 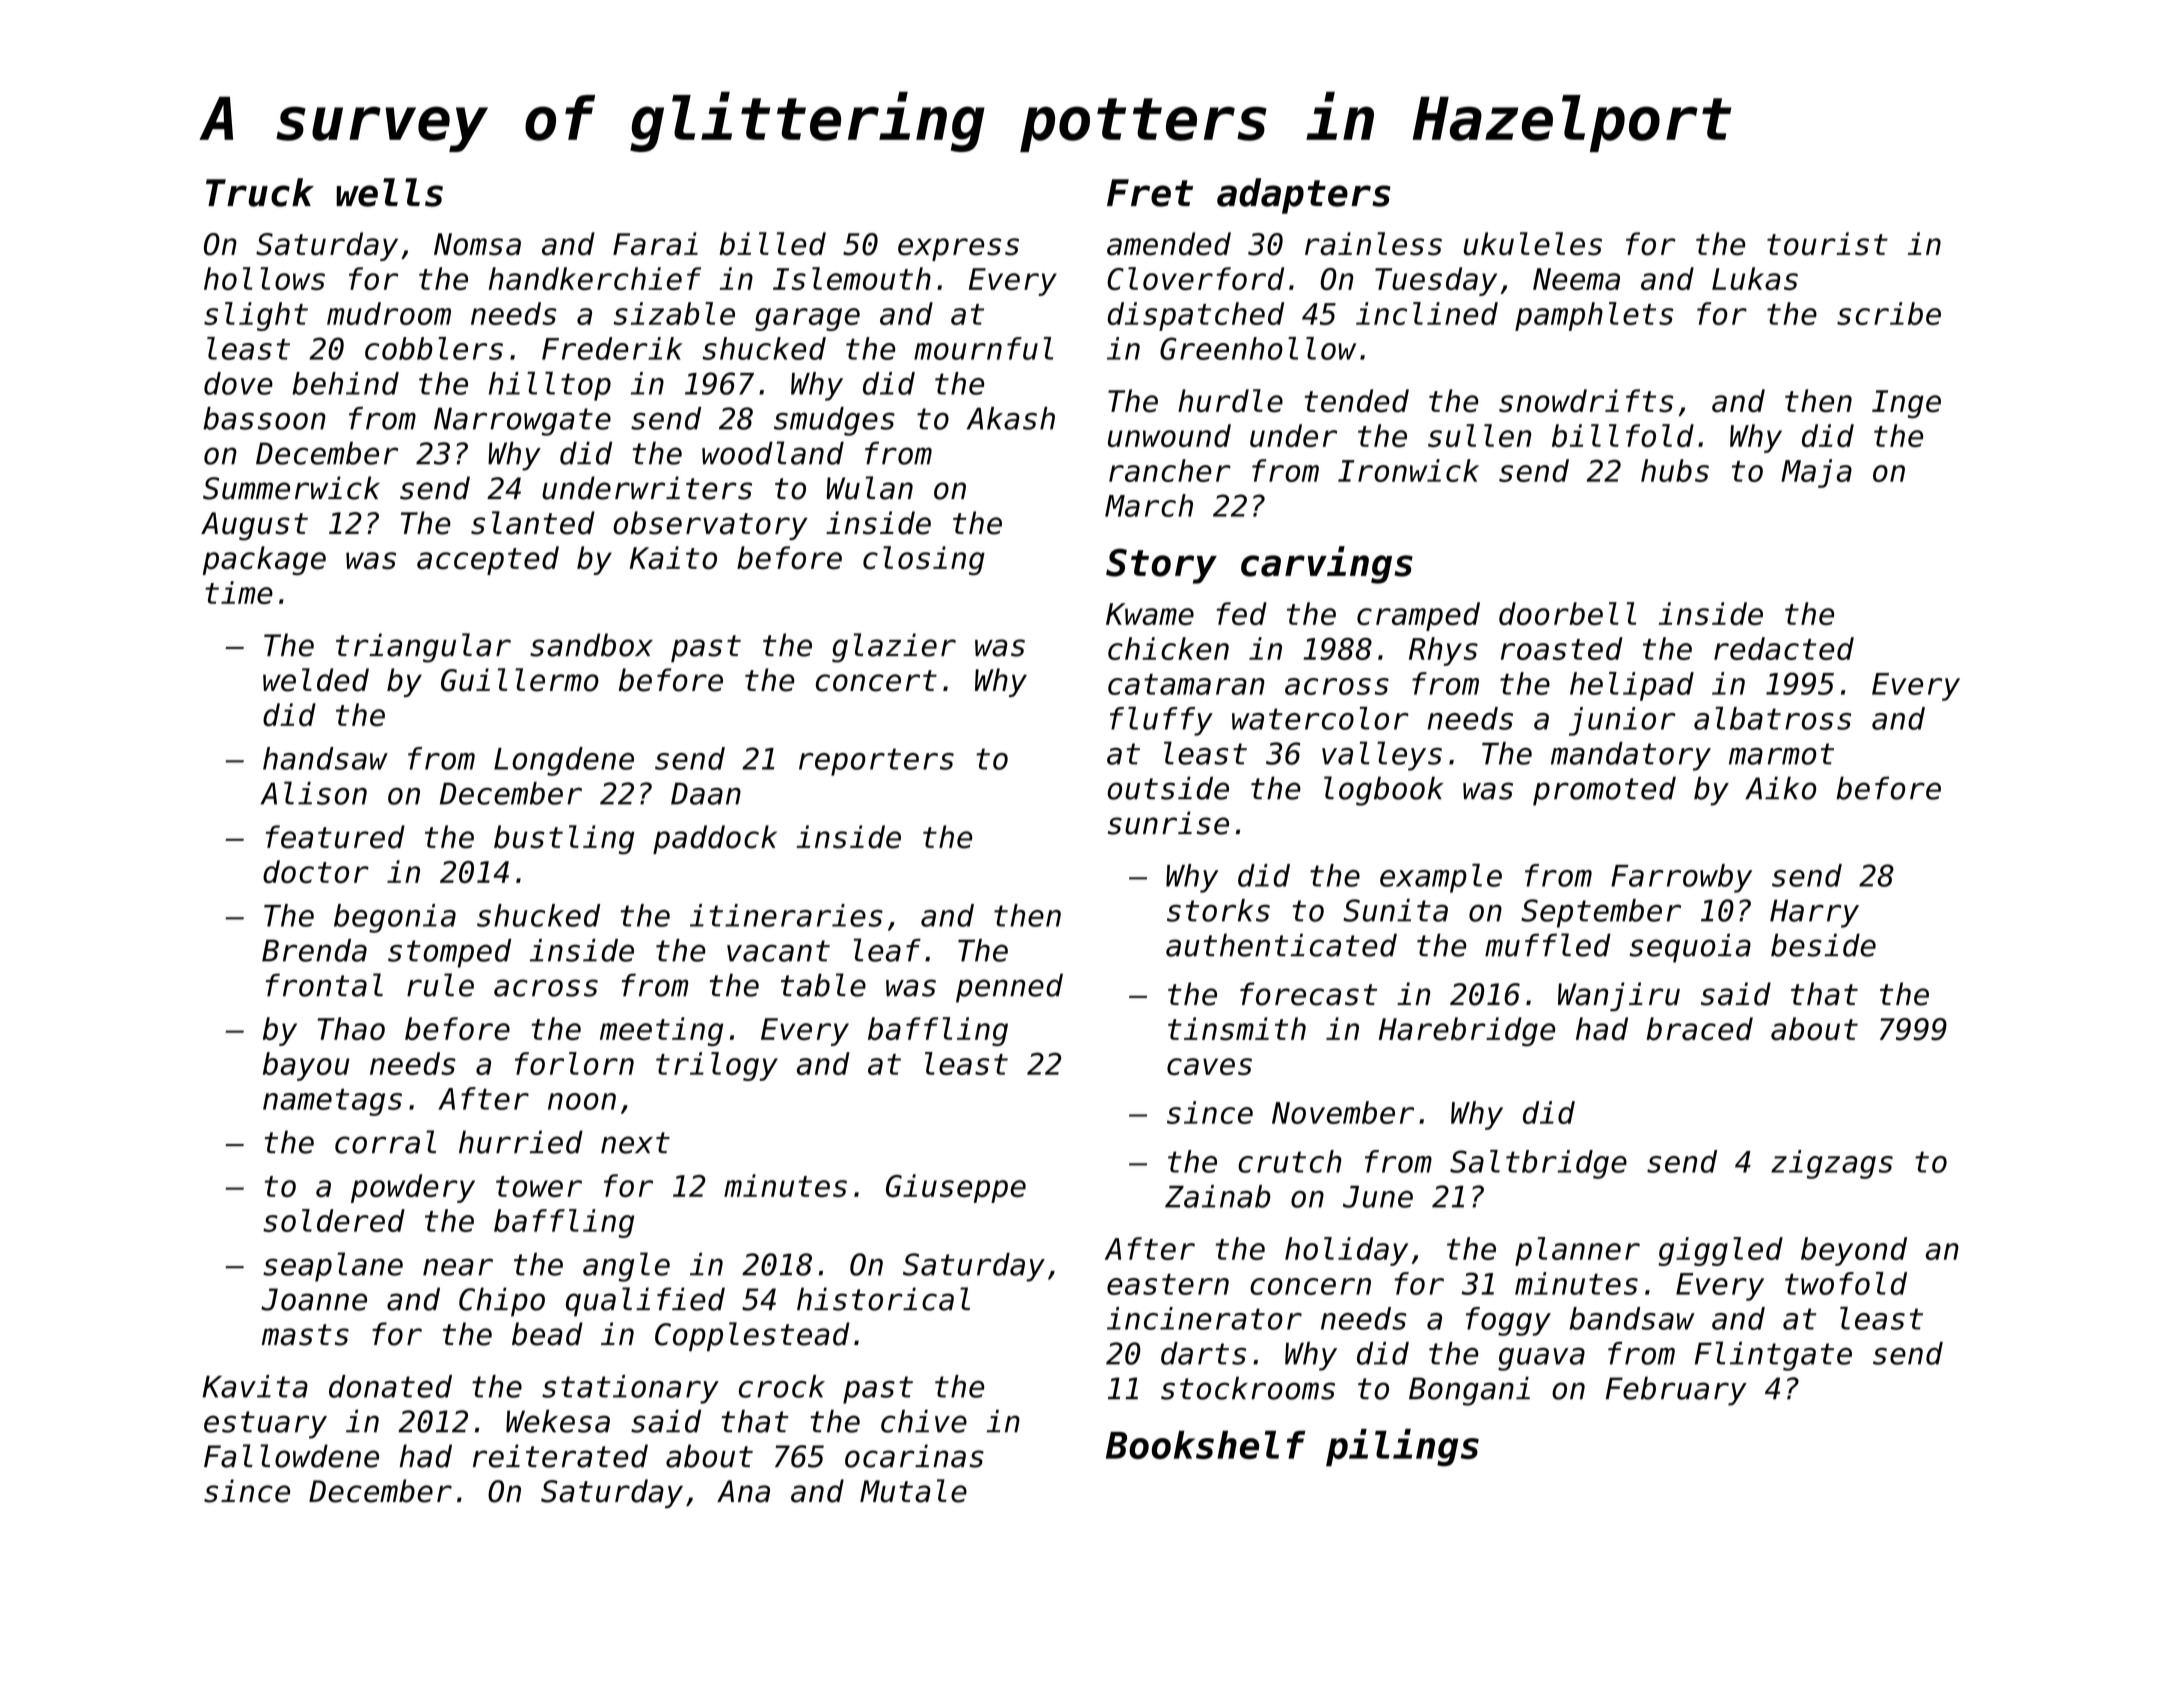 What do you see at coordinates (1832, 1164) in the screenshot?
I see `zigzags` at bounding box center [1832, 1164].
